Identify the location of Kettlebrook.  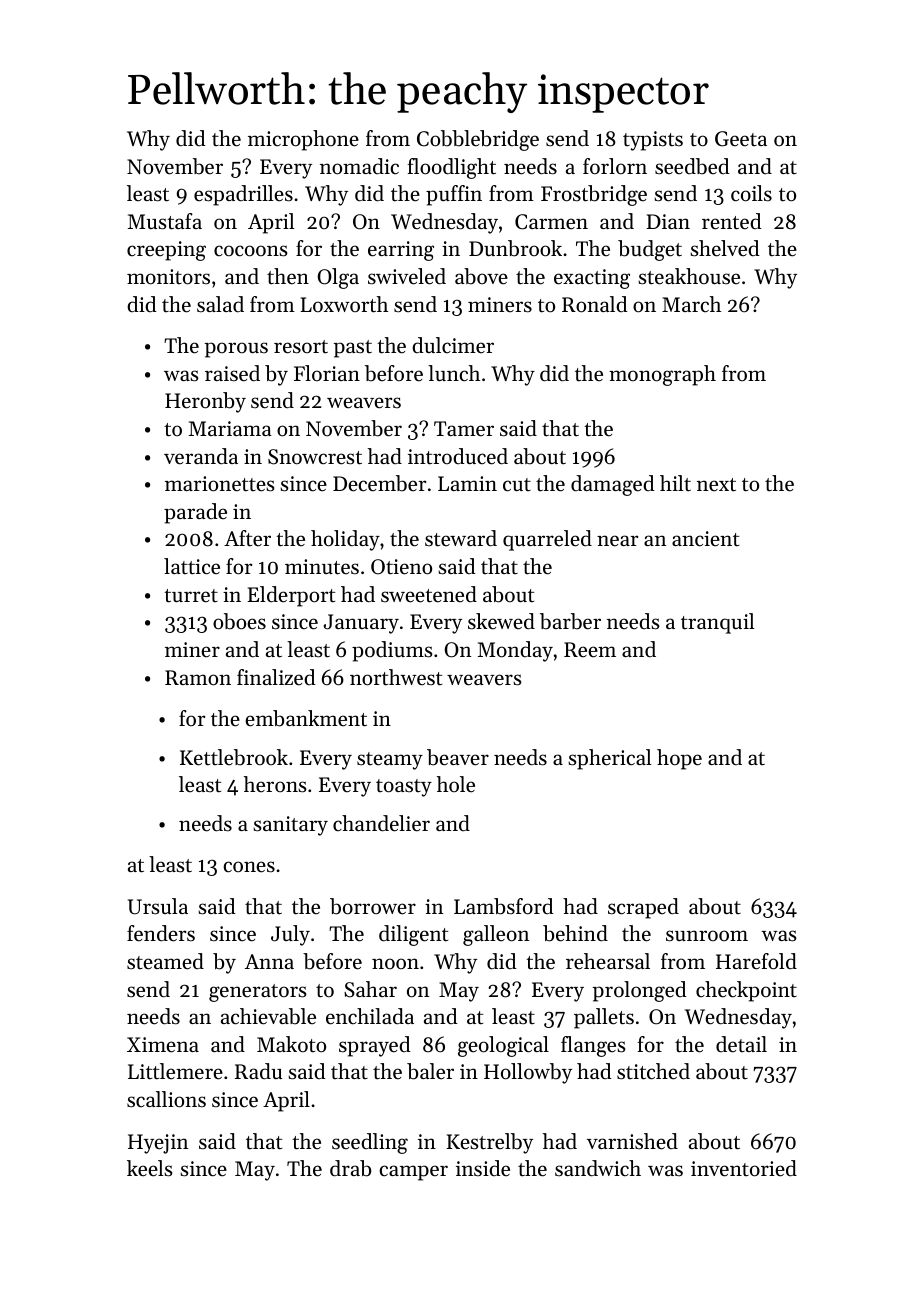
(234, 757).
